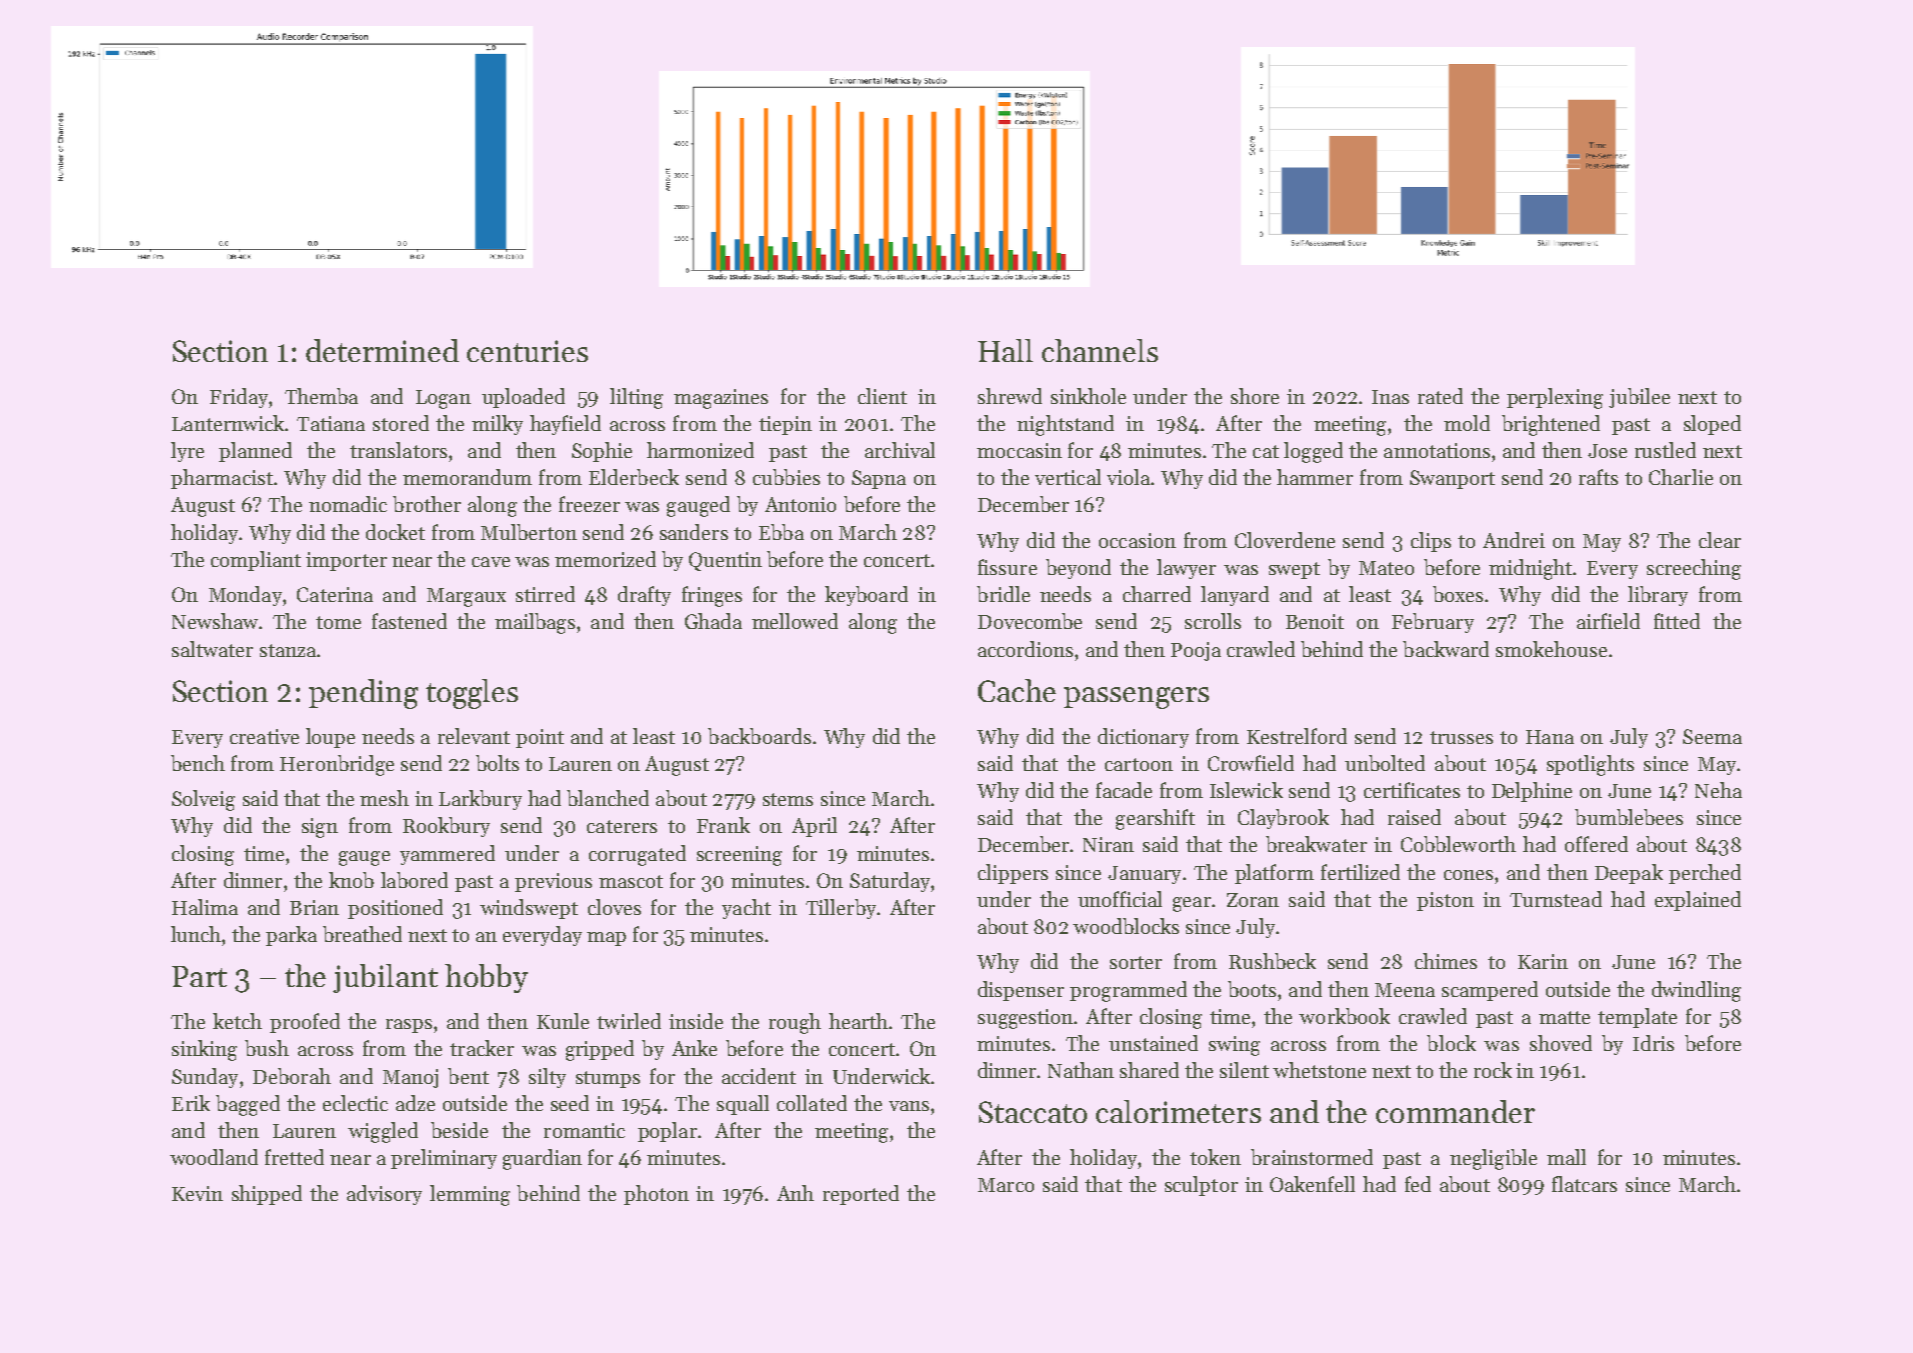  Describe the element at coordinates (1458, 594) in the screenshot. I see `boxes` at that location.
